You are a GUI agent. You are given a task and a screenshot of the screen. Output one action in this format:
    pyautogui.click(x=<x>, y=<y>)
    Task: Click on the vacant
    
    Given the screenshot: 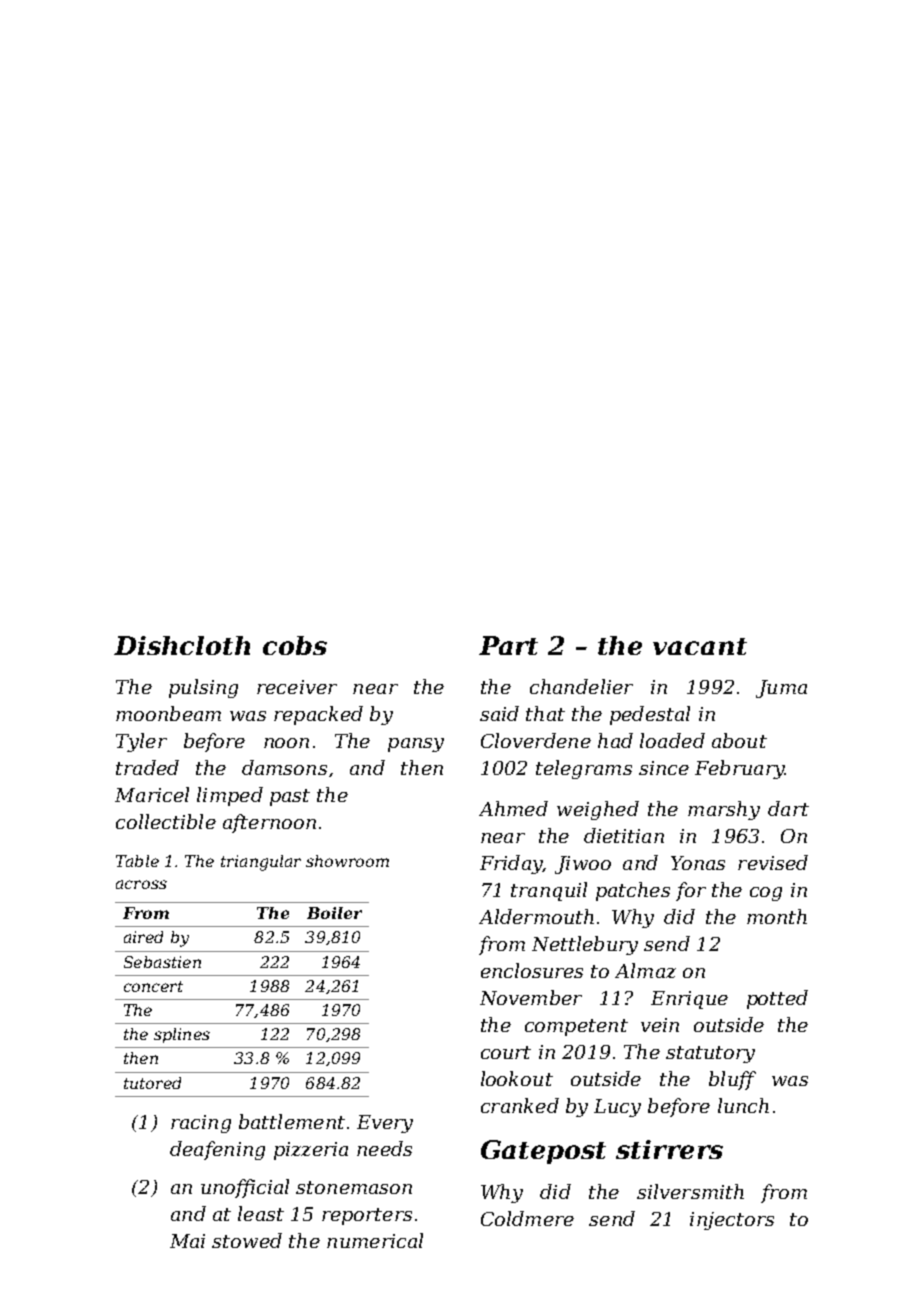 What is the action you would take?
    pyautogui.click(x=700, y=646)
